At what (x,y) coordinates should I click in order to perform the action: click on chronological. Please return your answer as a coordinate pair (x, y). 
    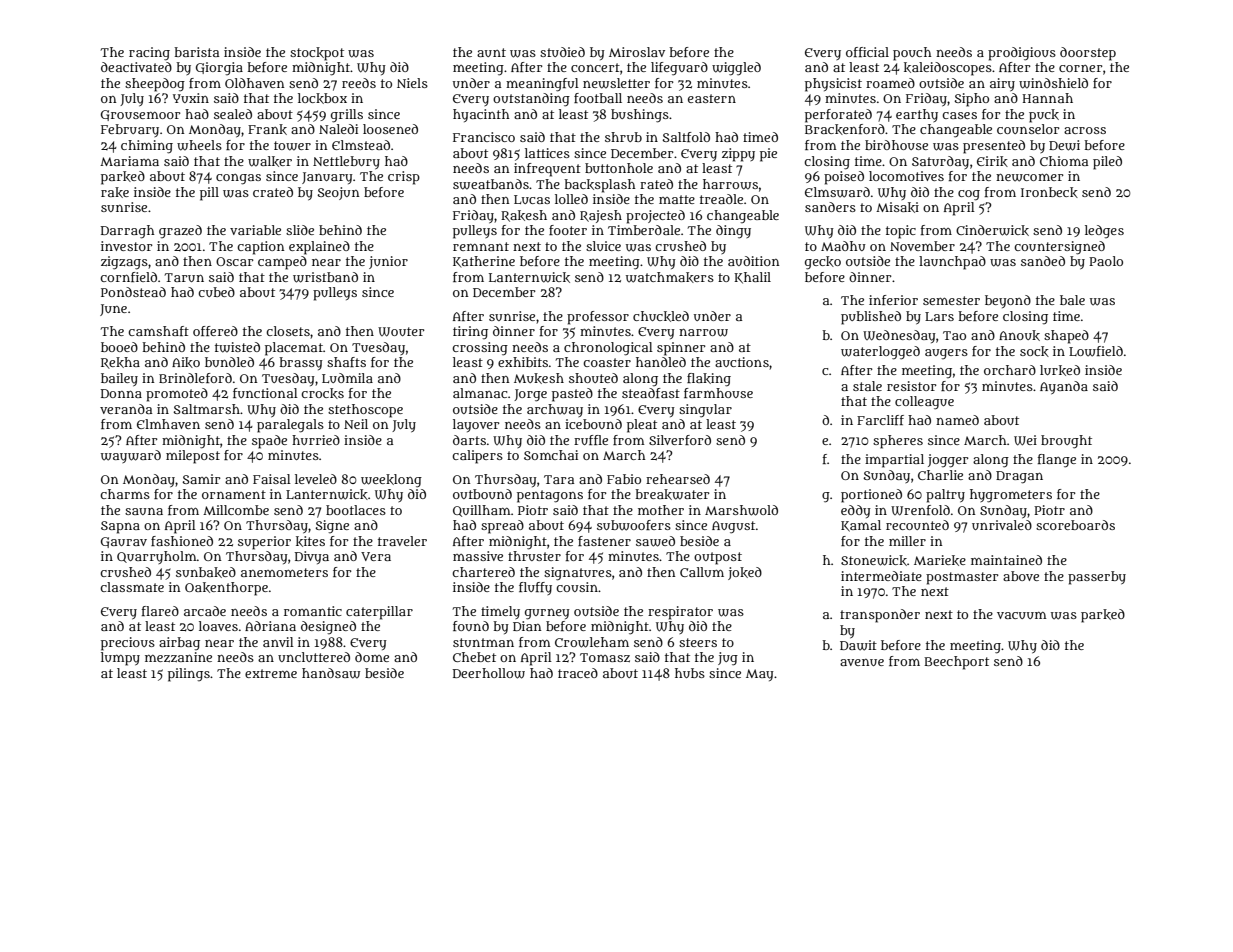
    Looking at the image, I should click on (608, 349).
